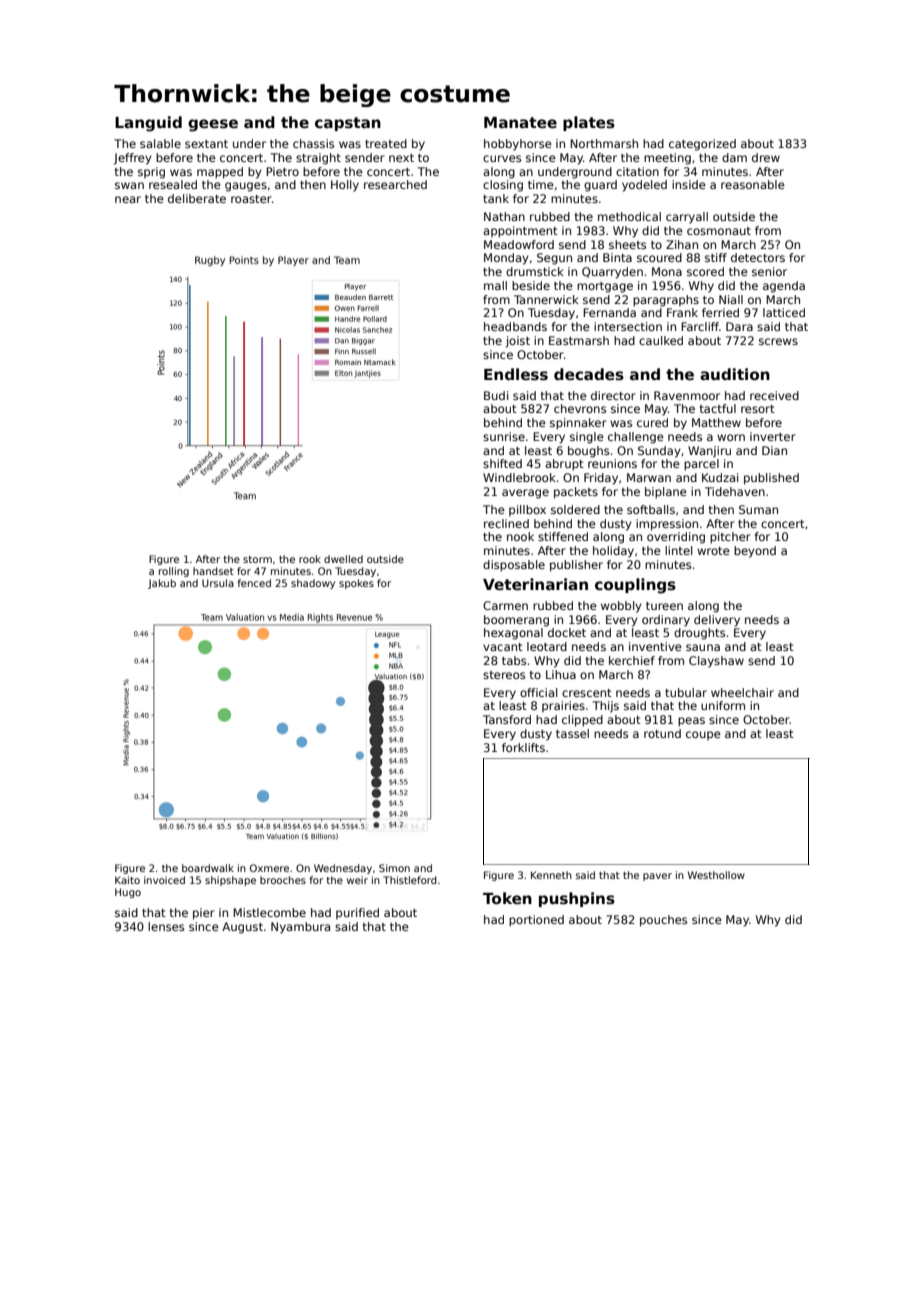 This screenshot has height=1308, width=924. Describe the element at coordinates (251, 199) in the screenshot. I see `roaster` at that location.
